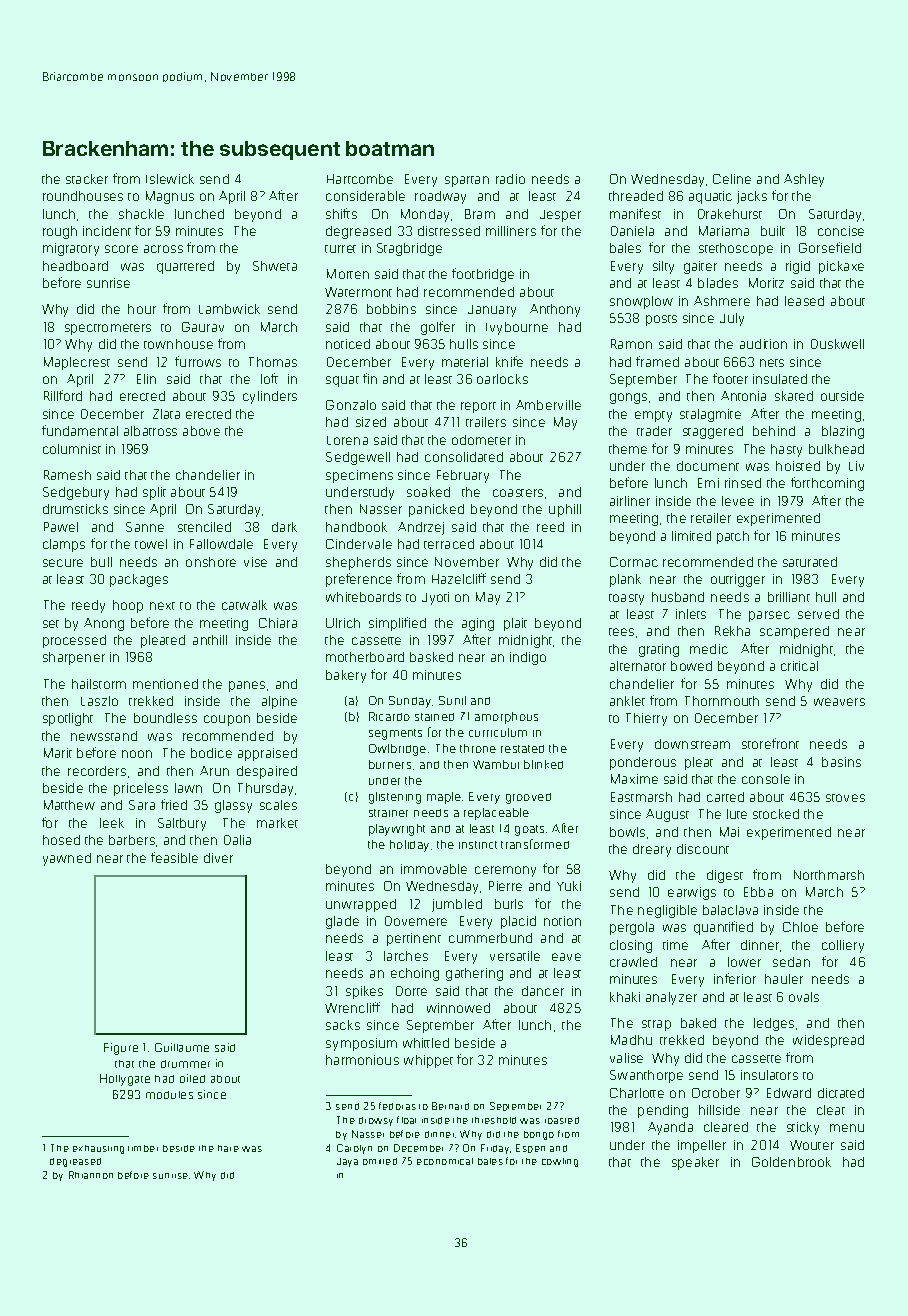 The image size is (908, 1316). I want to click on sedan, so click(791, 962).
